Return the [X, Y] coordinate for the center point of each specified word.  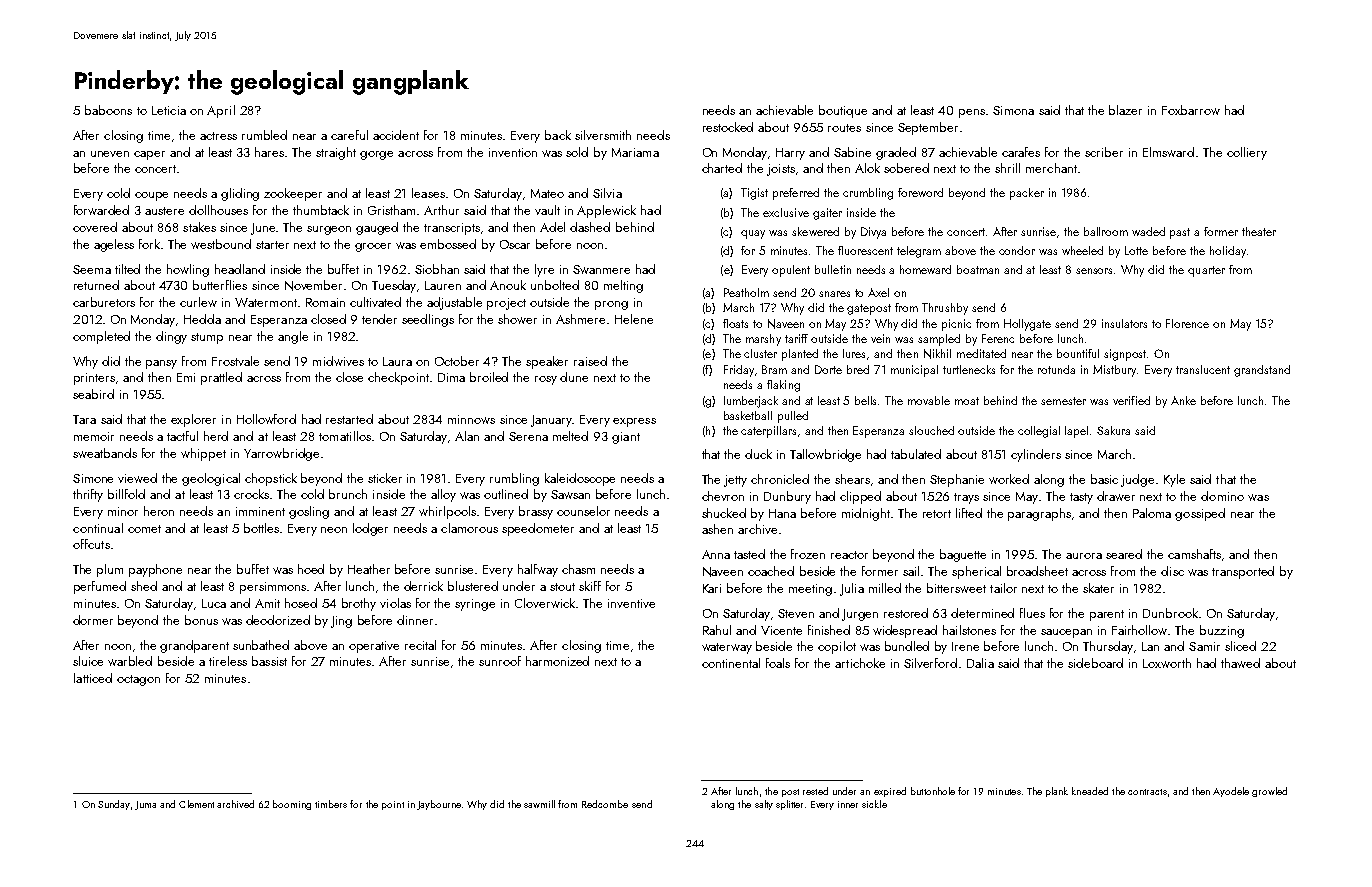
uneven [110, 154]
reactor [849, 555]
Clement [196, 804]
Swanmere [601, 269]
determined [982, 613]
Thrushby [945, 309]
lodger [370, 529]
